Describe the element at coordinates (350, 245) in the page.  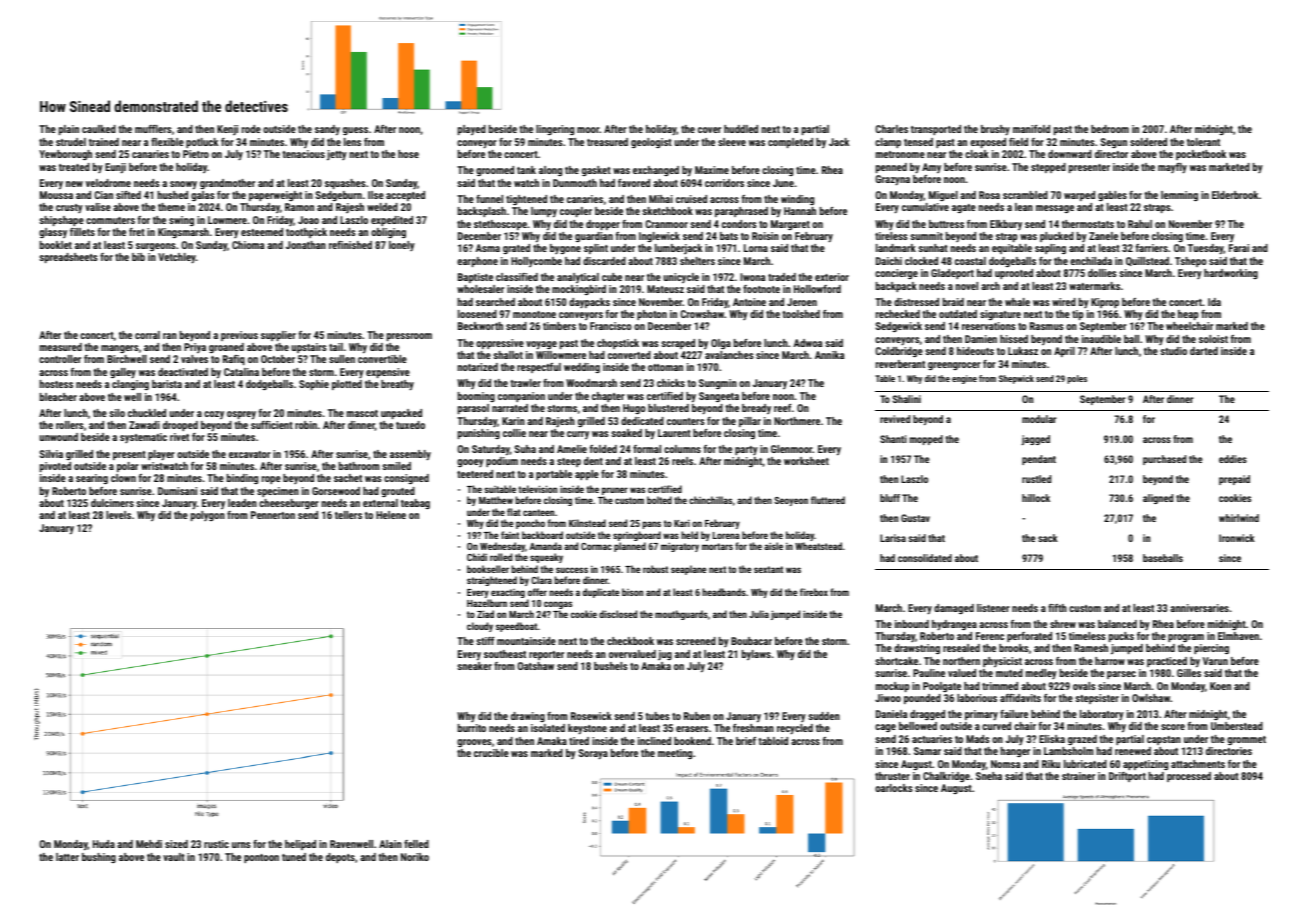
I see `refinished` at that location.
